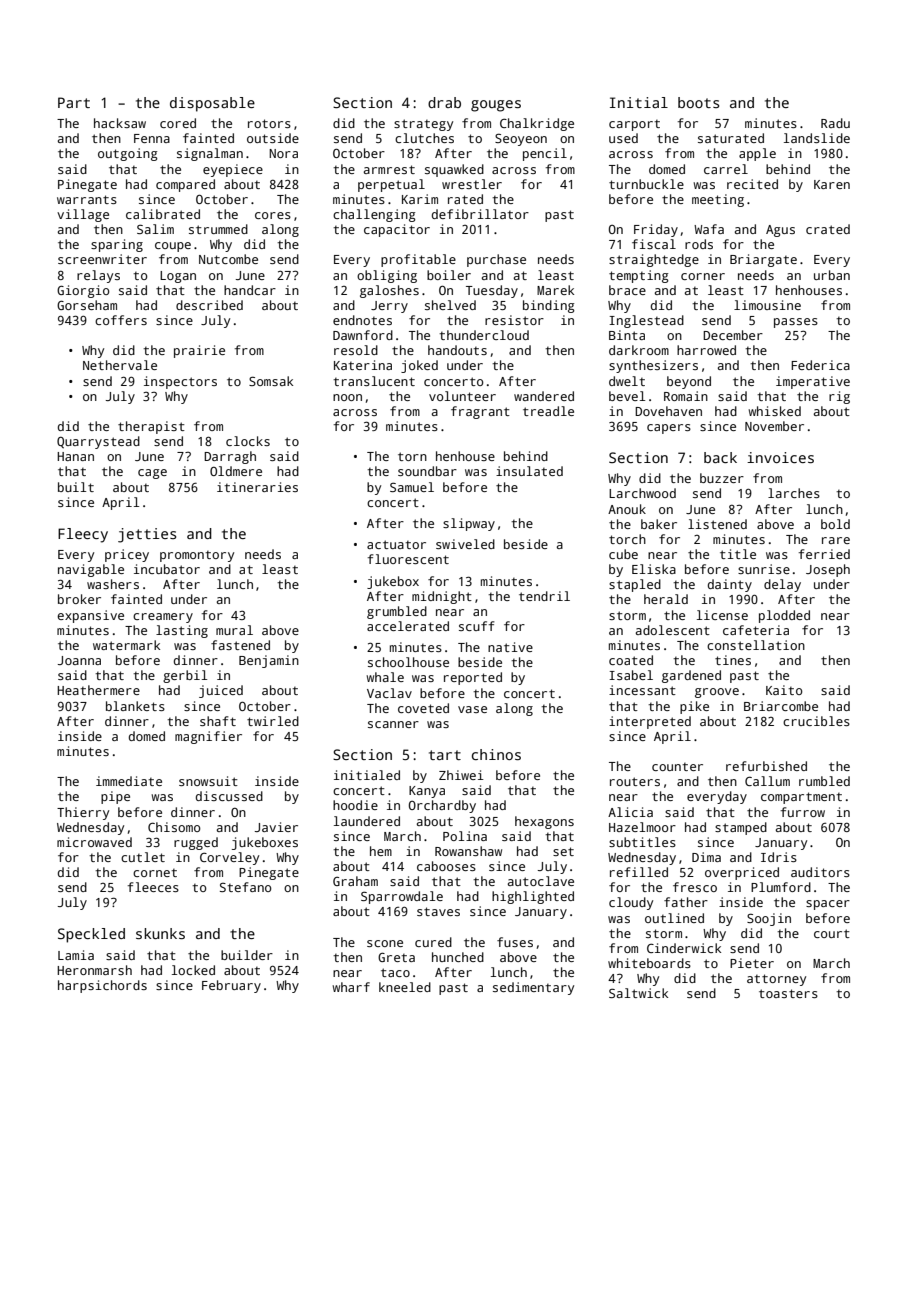 The height and width of the screenshot is (1316, 908). What do you see at coordinates (102, 986) in the screenshot?
I see `harpsichords` at bounding box center [102, 986].
